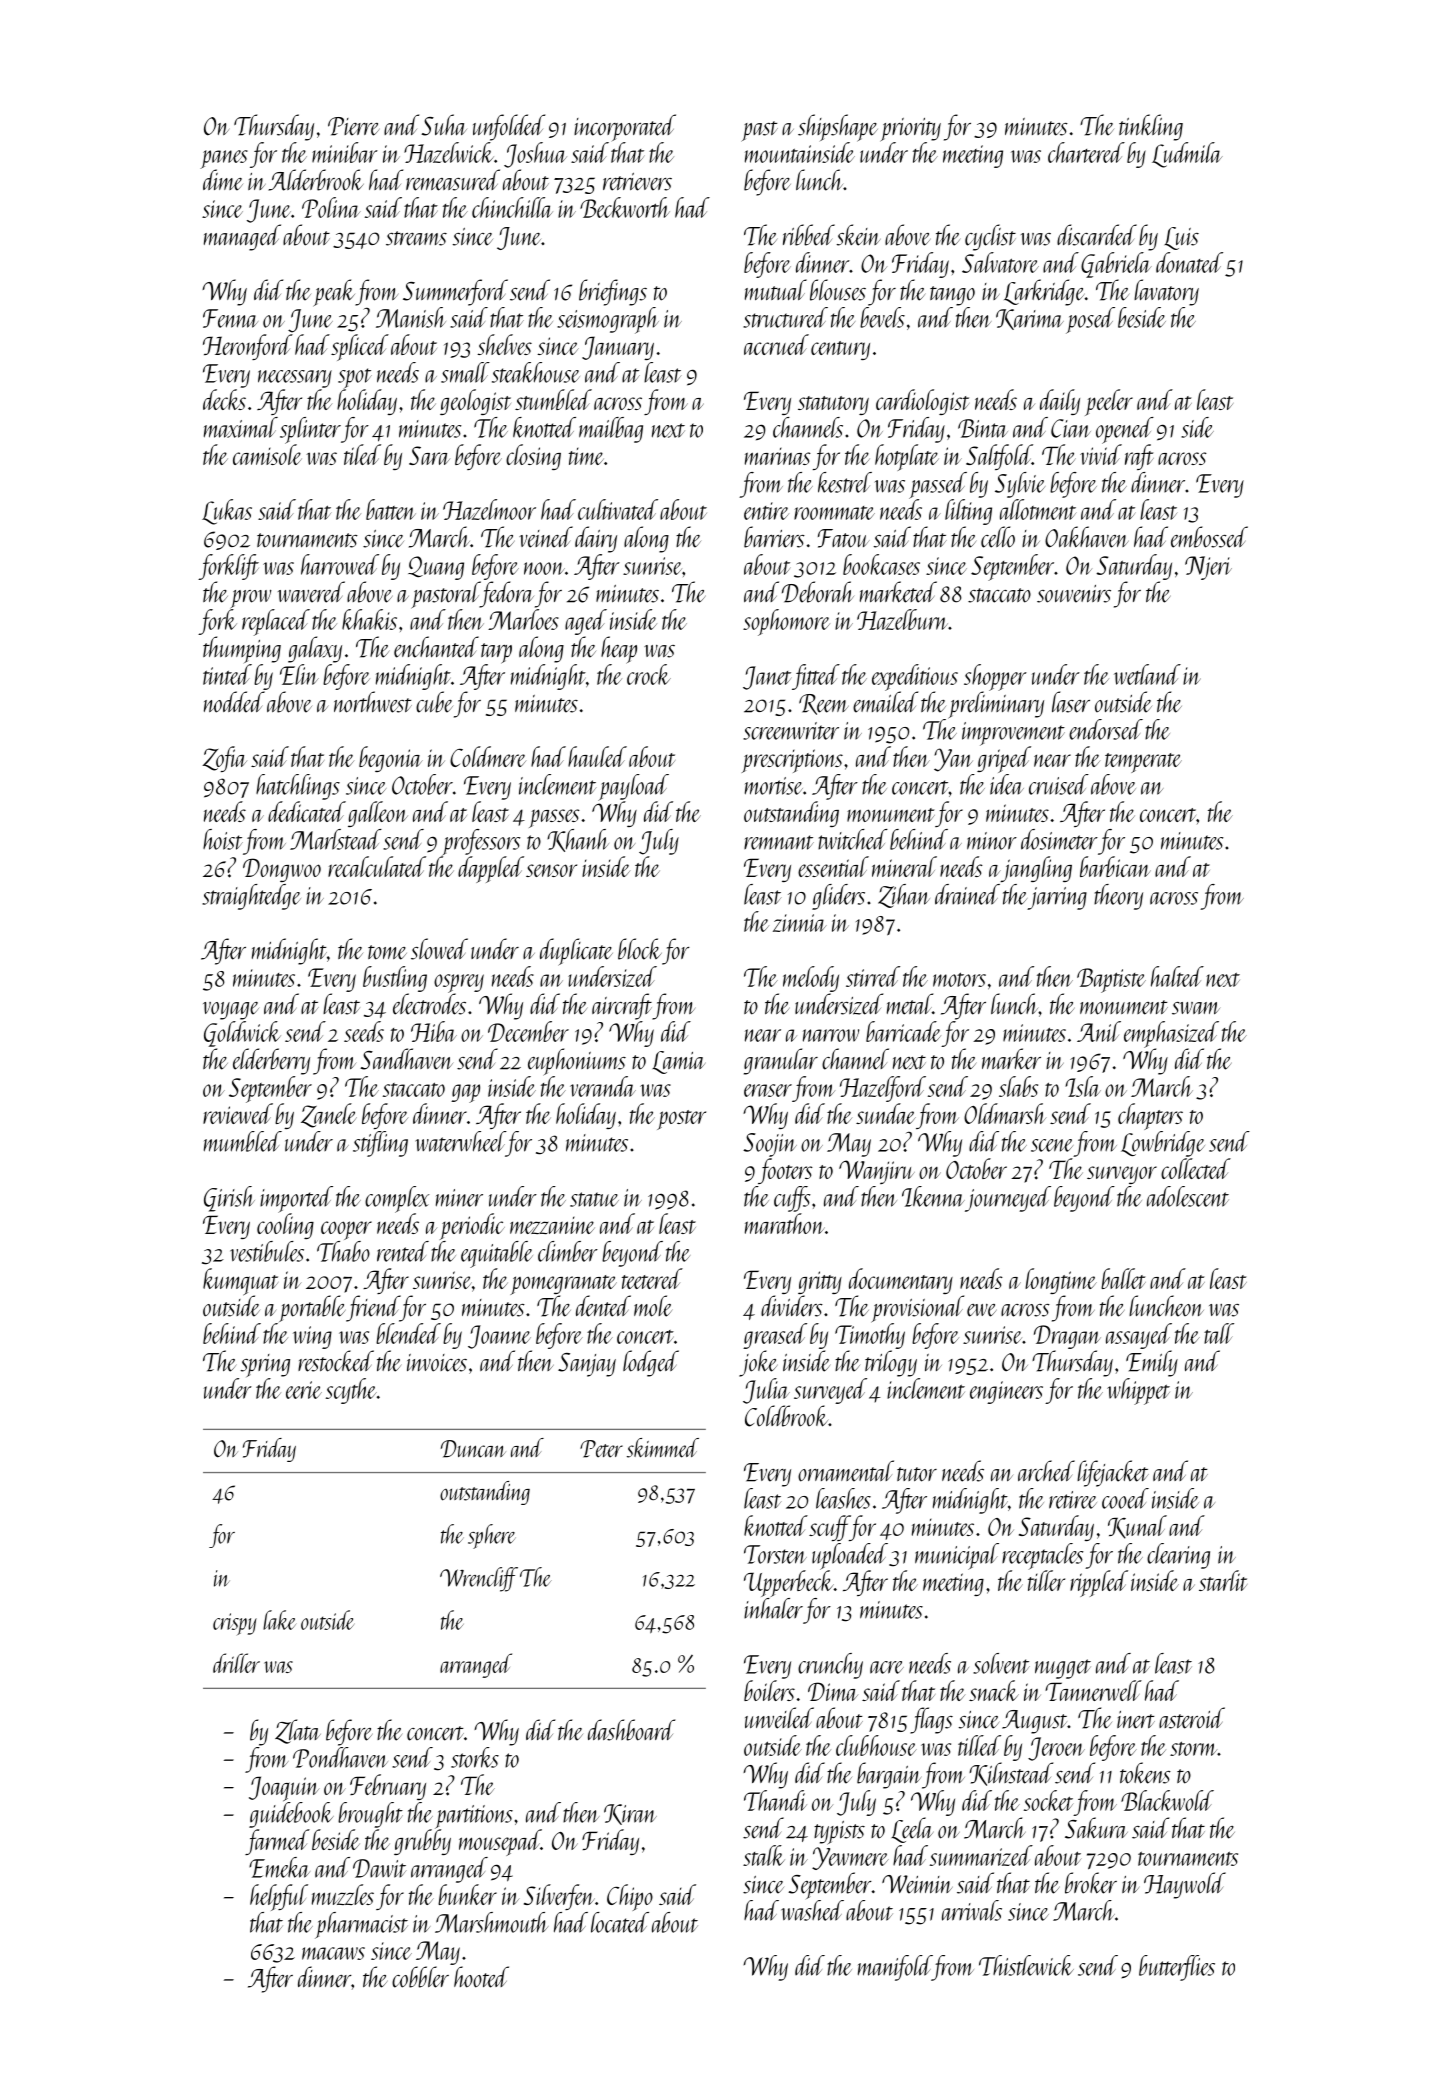 The height and width of the document is (2100, 1450). What do you see at coordinates (1209, 537) in the document?
I see `embossed` at bounding box center [1209, 537].
